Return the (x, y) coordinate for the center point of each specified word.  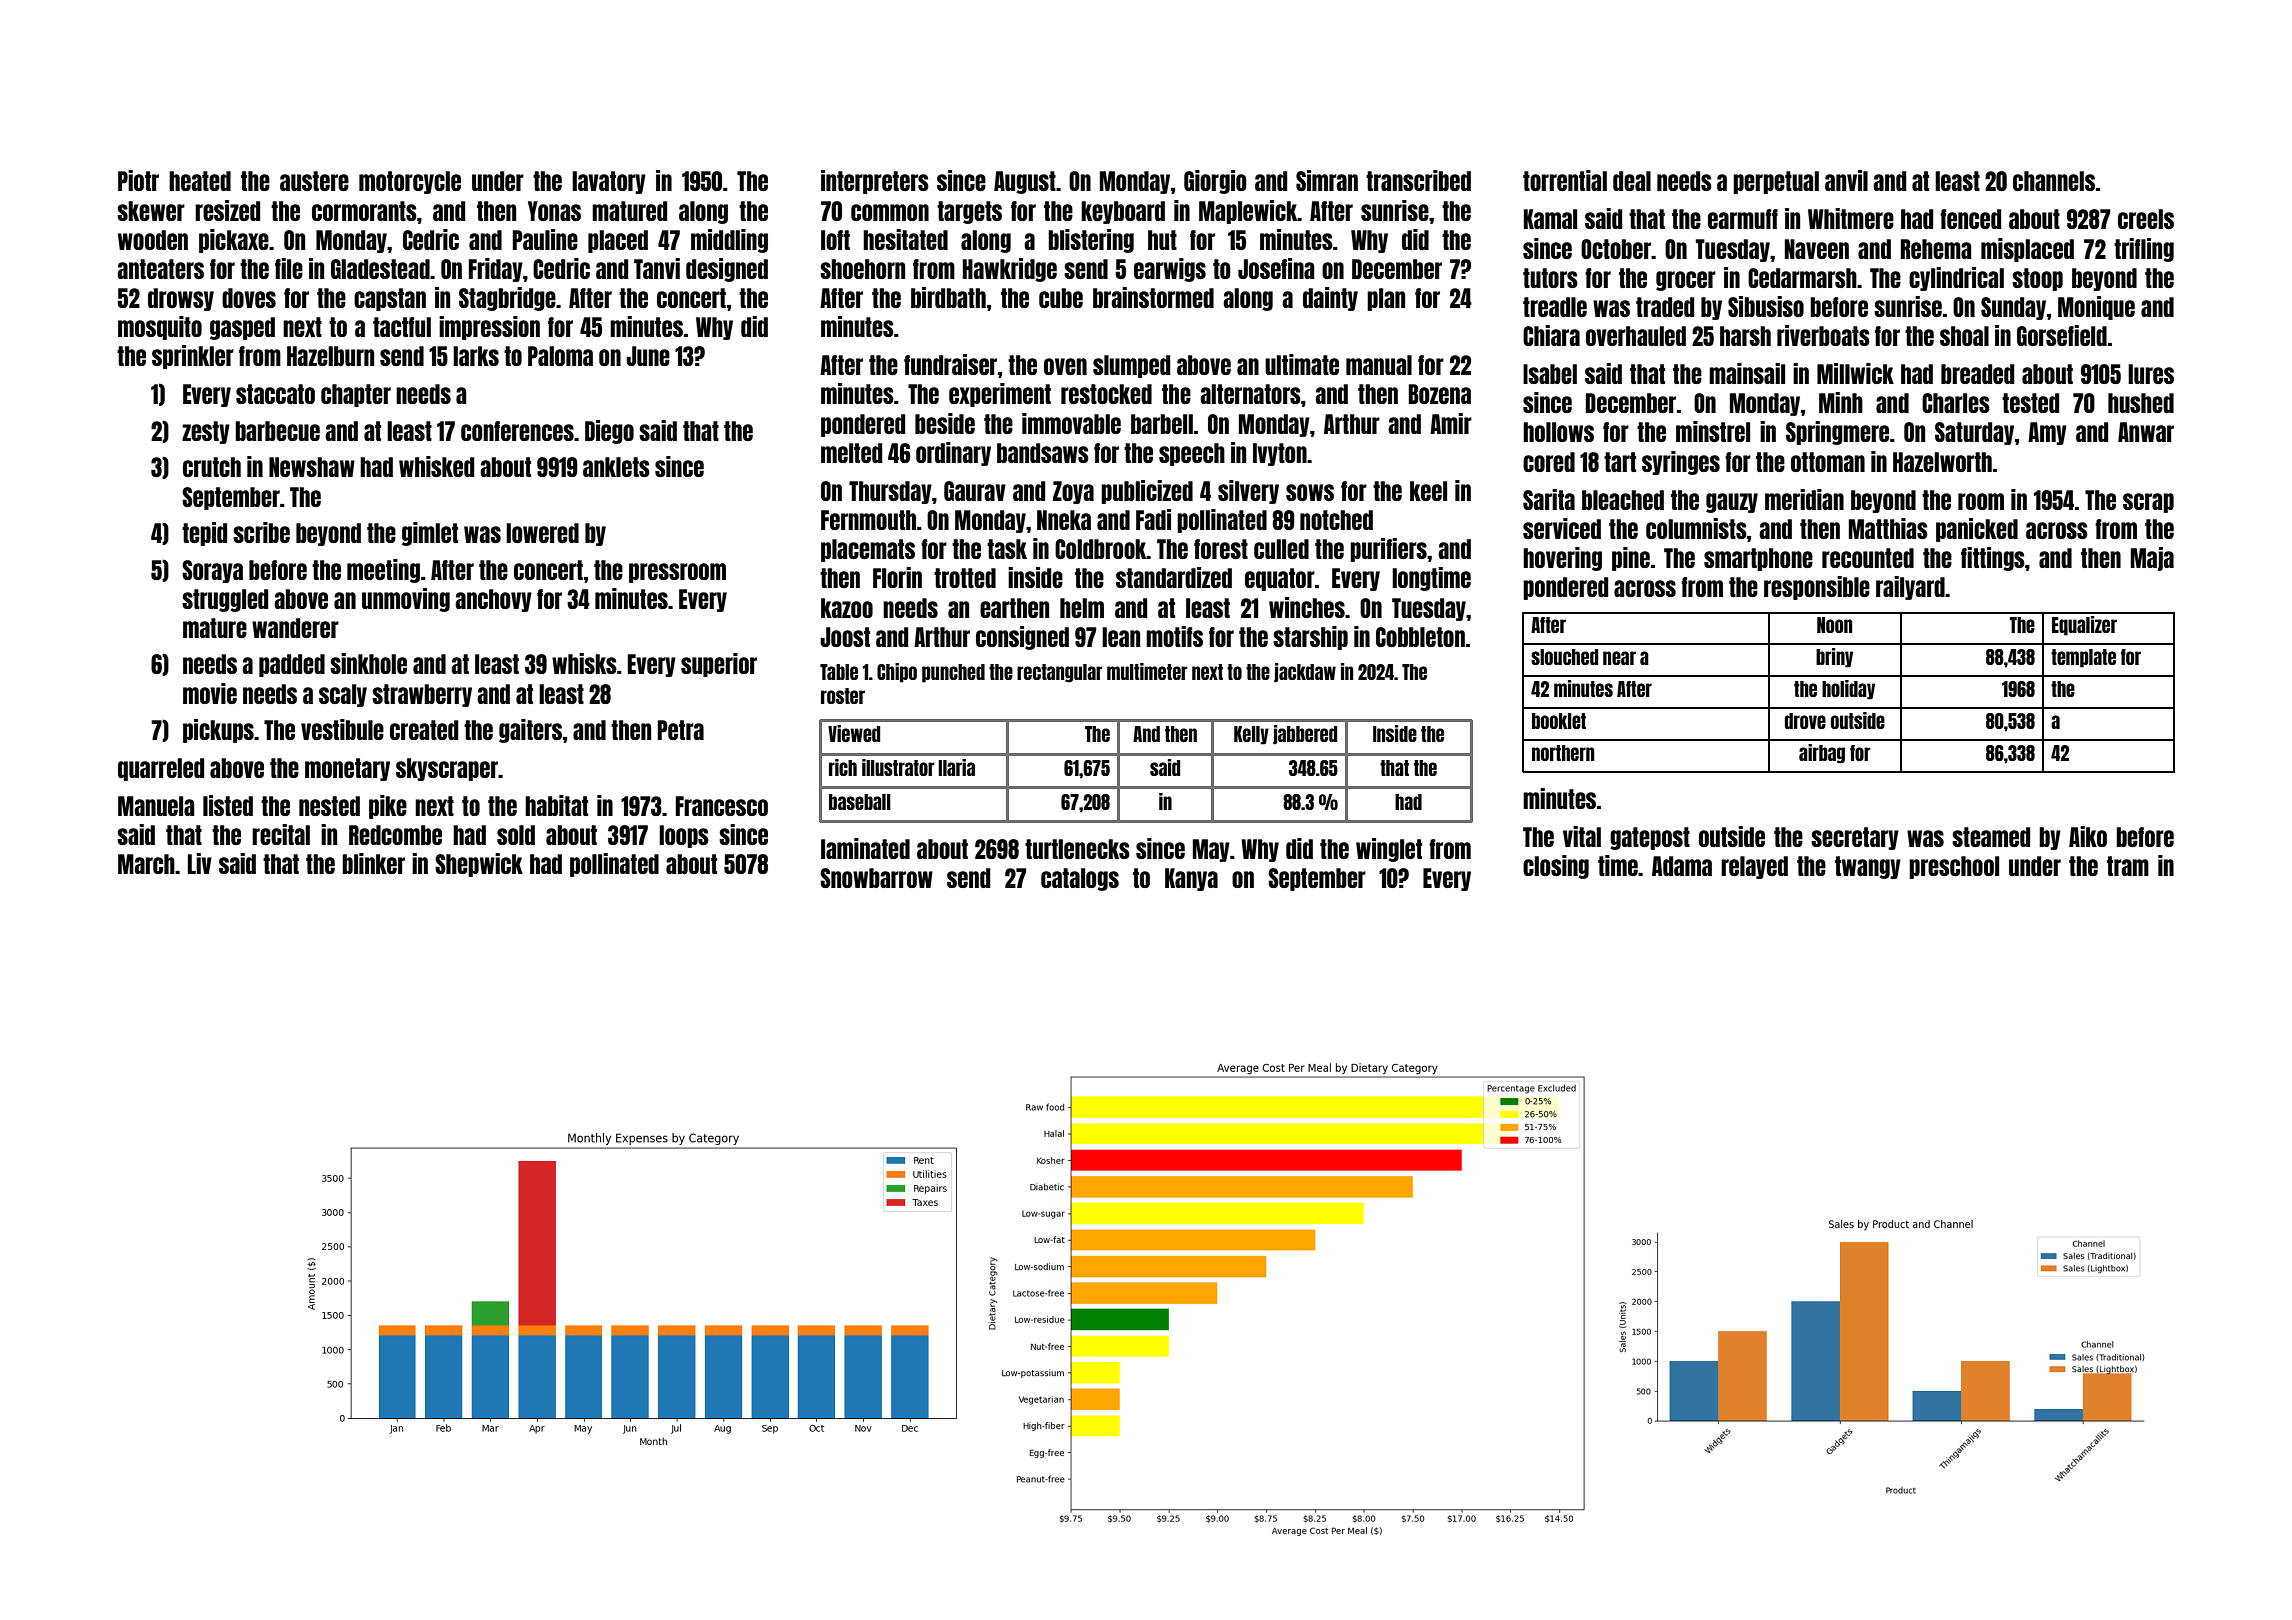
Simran (1327, 180)
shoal (1964, 336)
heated (200, 181)
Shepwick (479, 865)
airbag (1822, 754)
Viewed (854, 733)
